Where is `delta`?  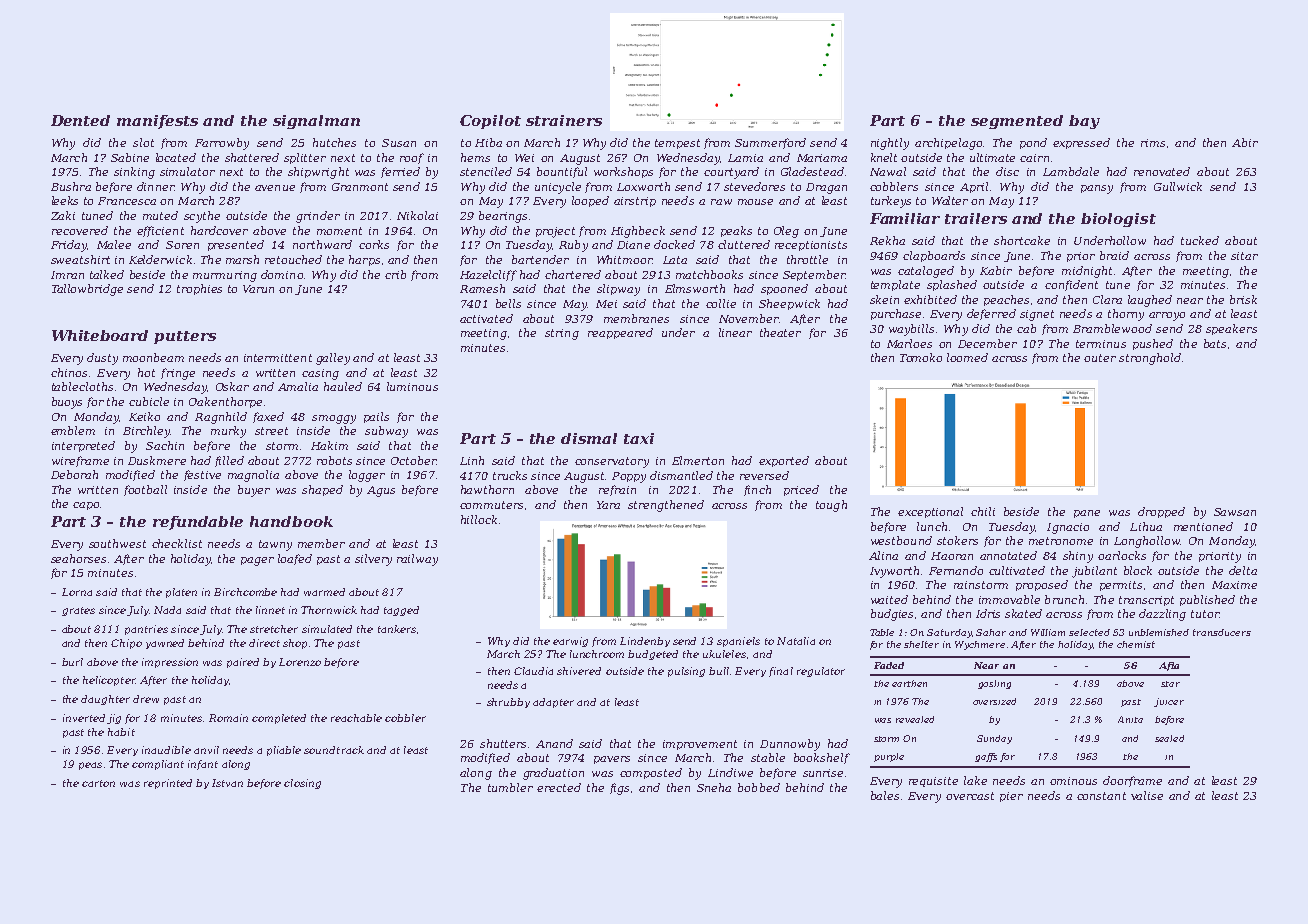
delta is located at coordinates (1243, 570).
